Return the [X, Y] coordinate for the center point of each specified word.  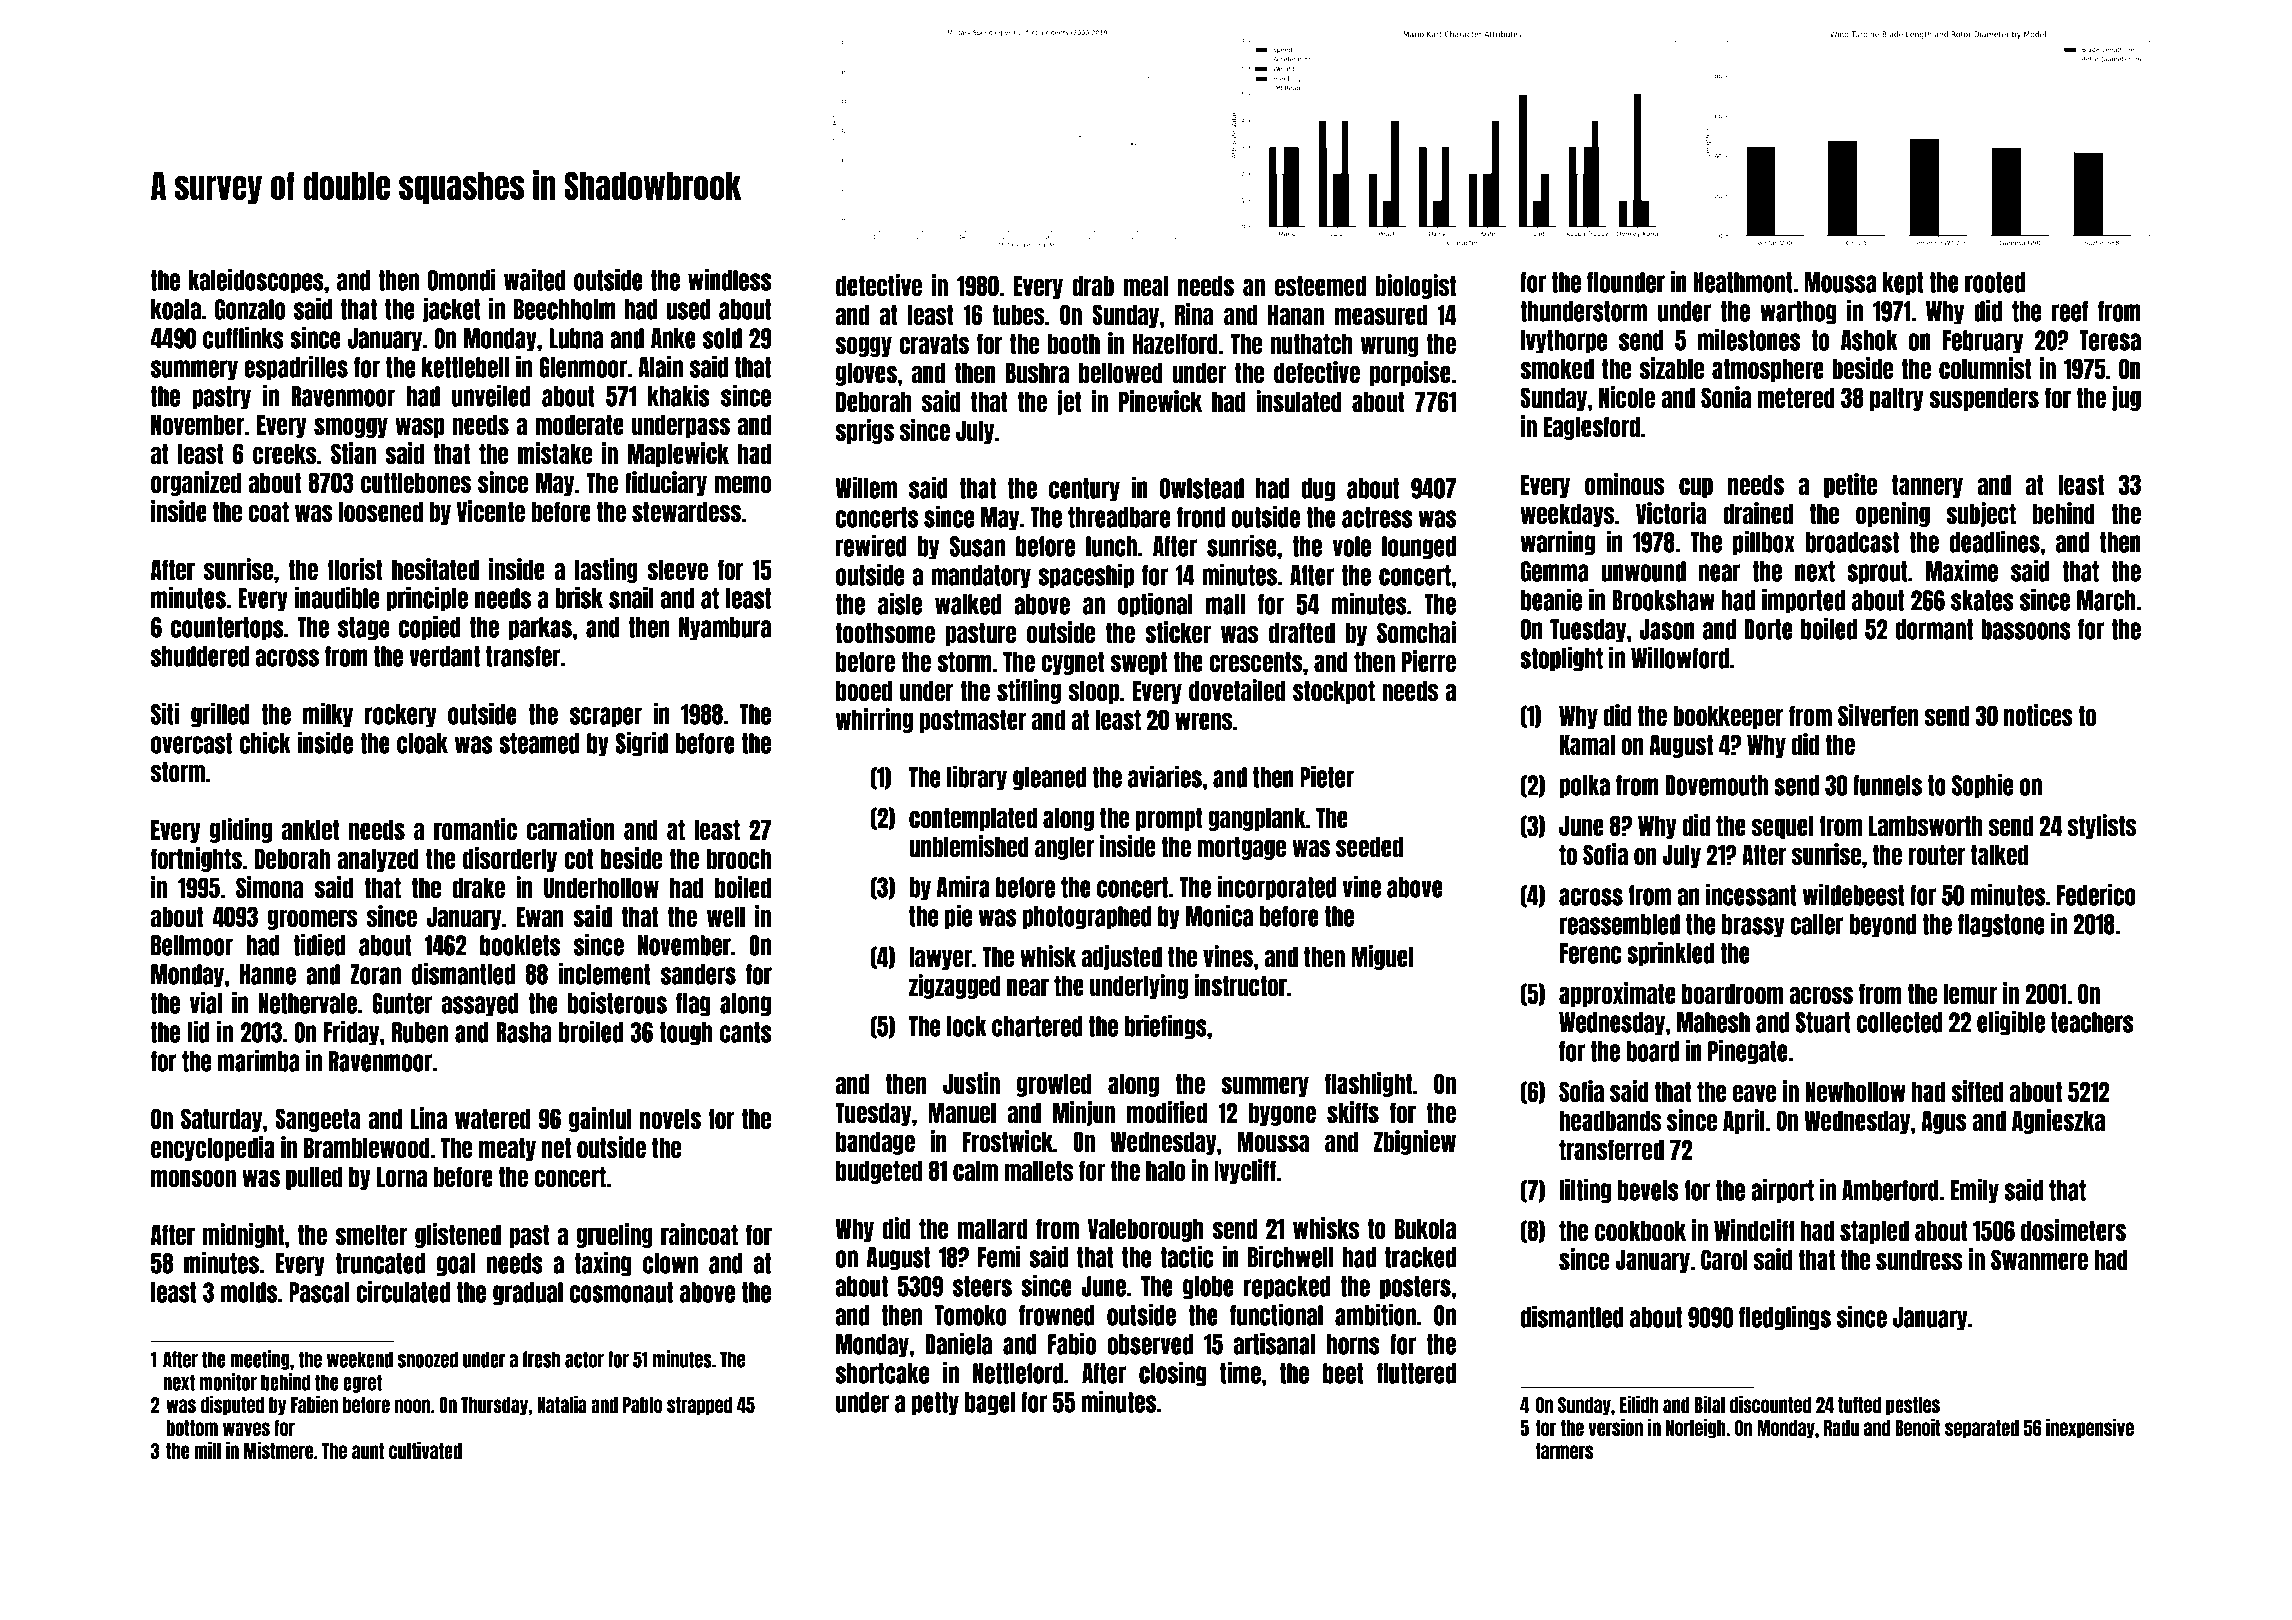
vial [206, 1003]
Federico [2096, 895]
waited [535, 280]
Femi [999, 1257]
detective [879, 285]
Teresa [2110, 340]
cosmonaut [621, 1292]
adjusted [1121, 957]
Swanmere [2039, 1259]
